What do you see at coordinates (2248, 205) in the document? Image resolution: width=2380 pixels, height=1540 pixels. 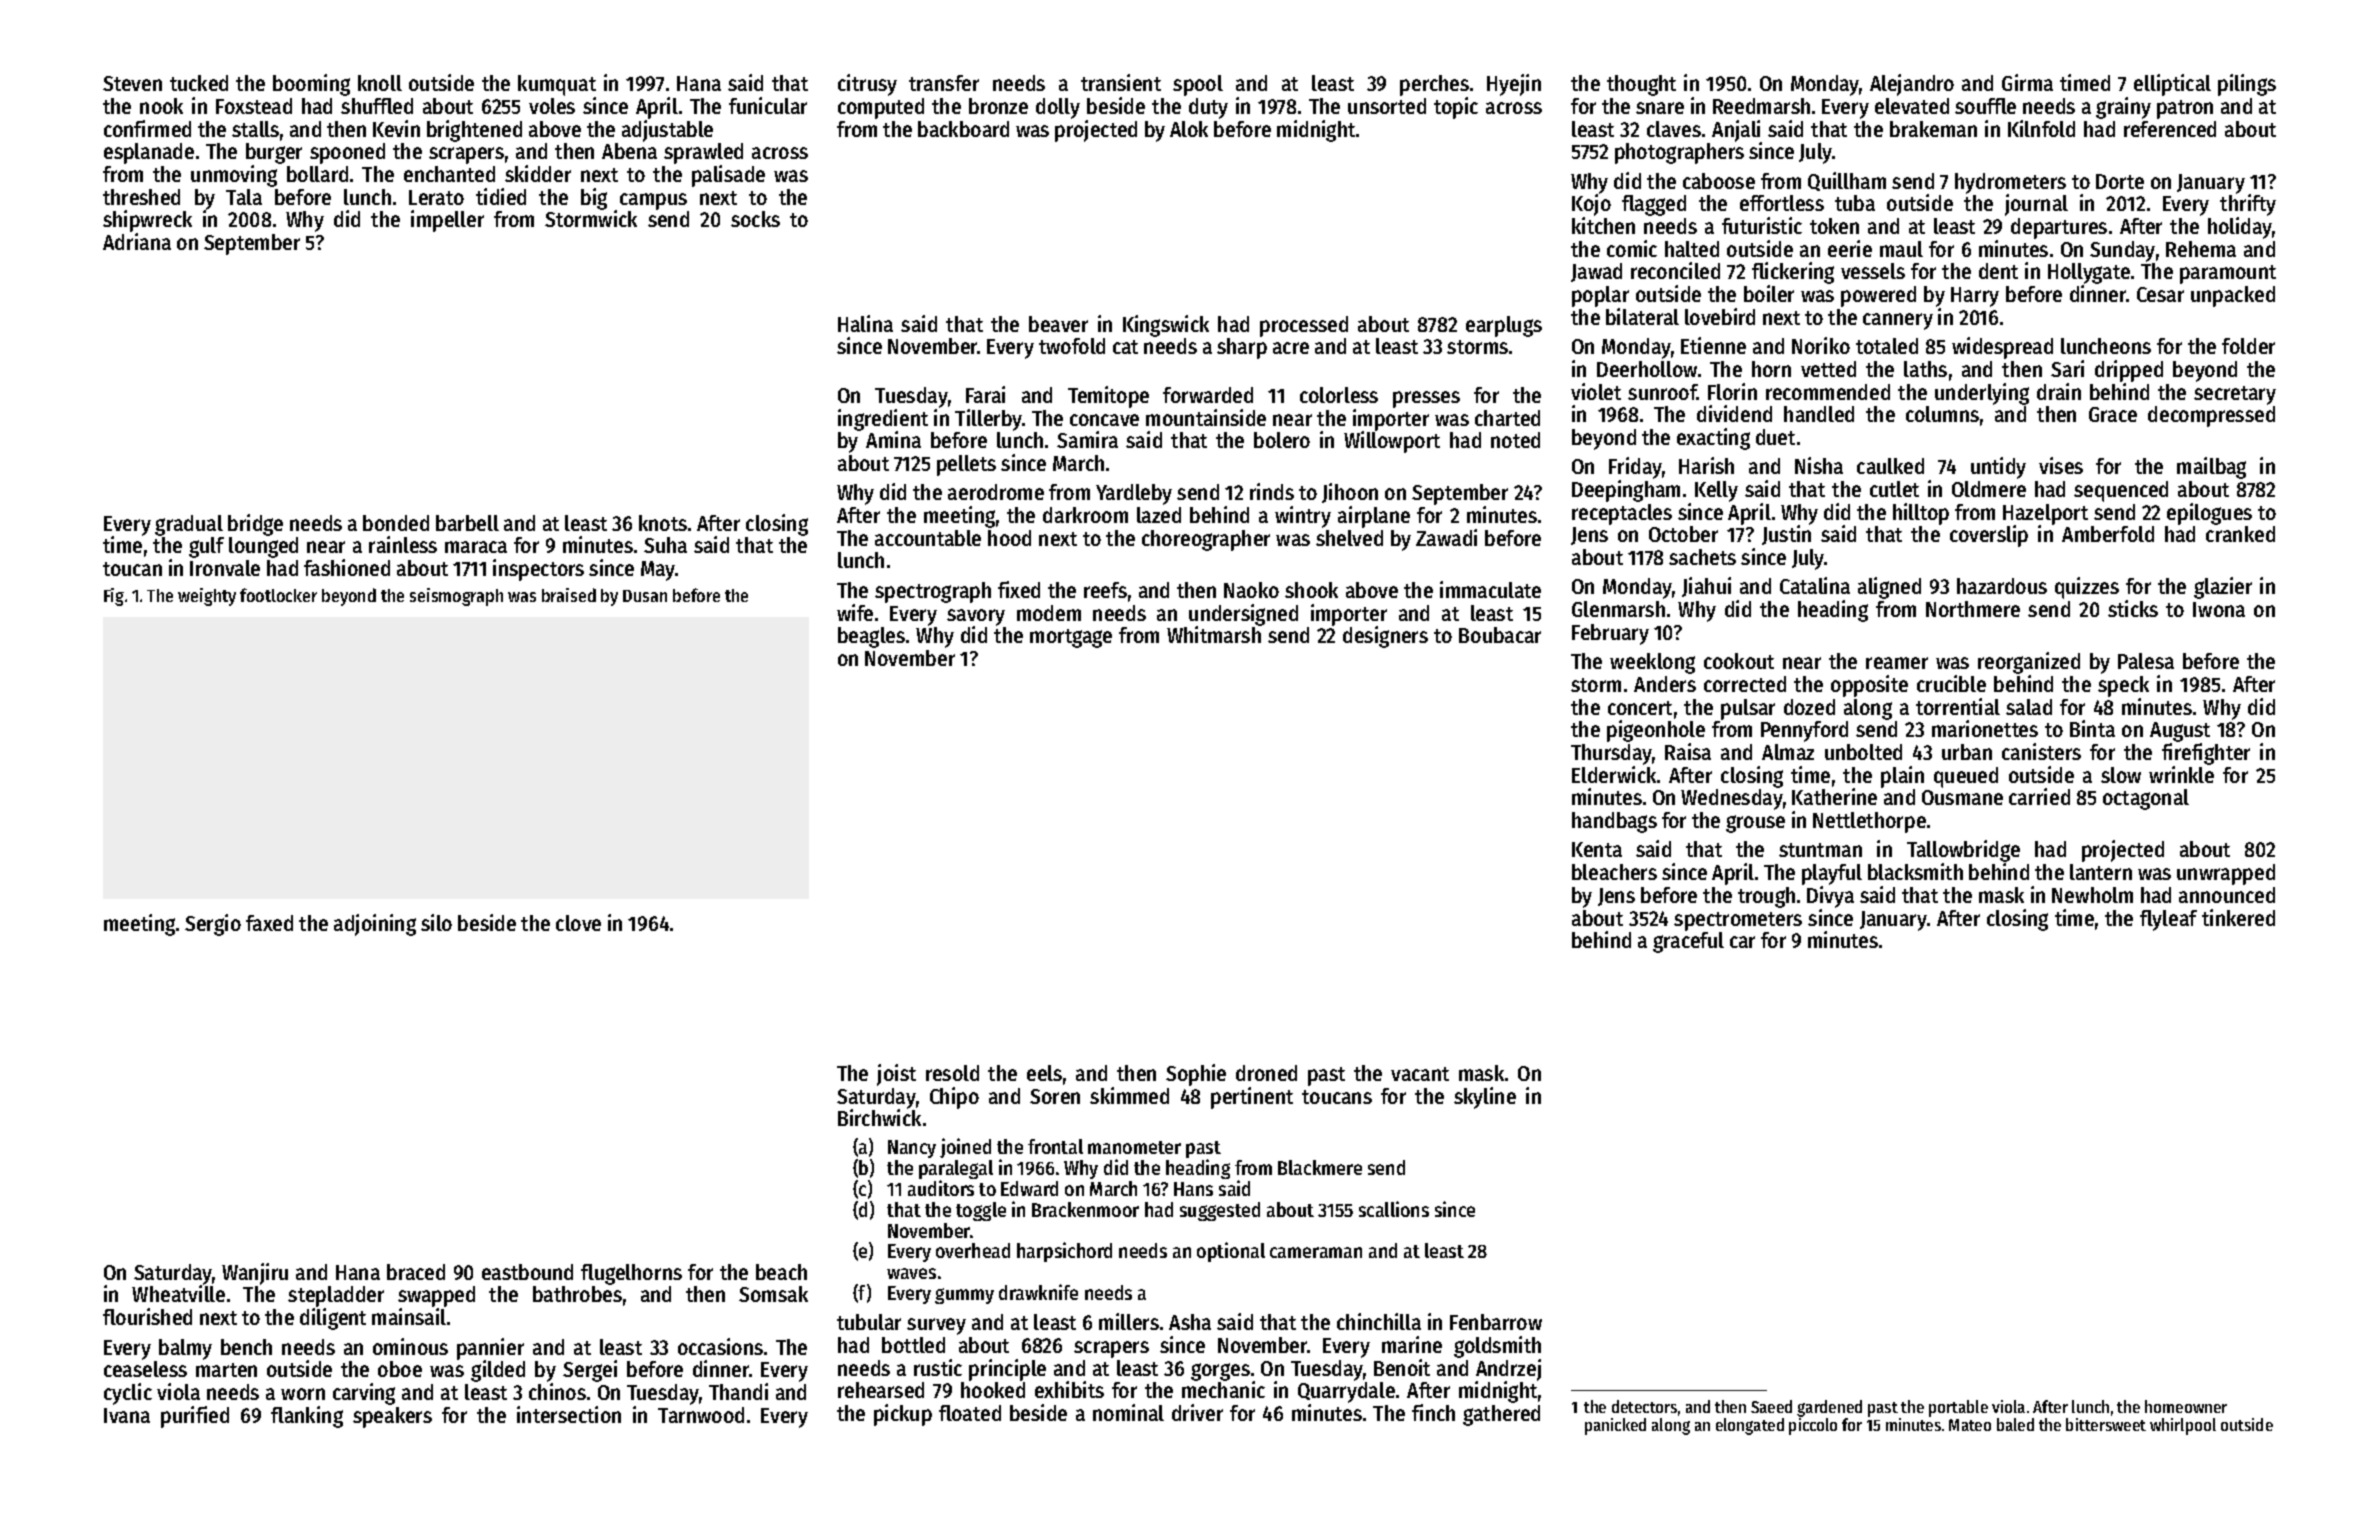 I see `thrifty` at bounding box center [2248, 205].
